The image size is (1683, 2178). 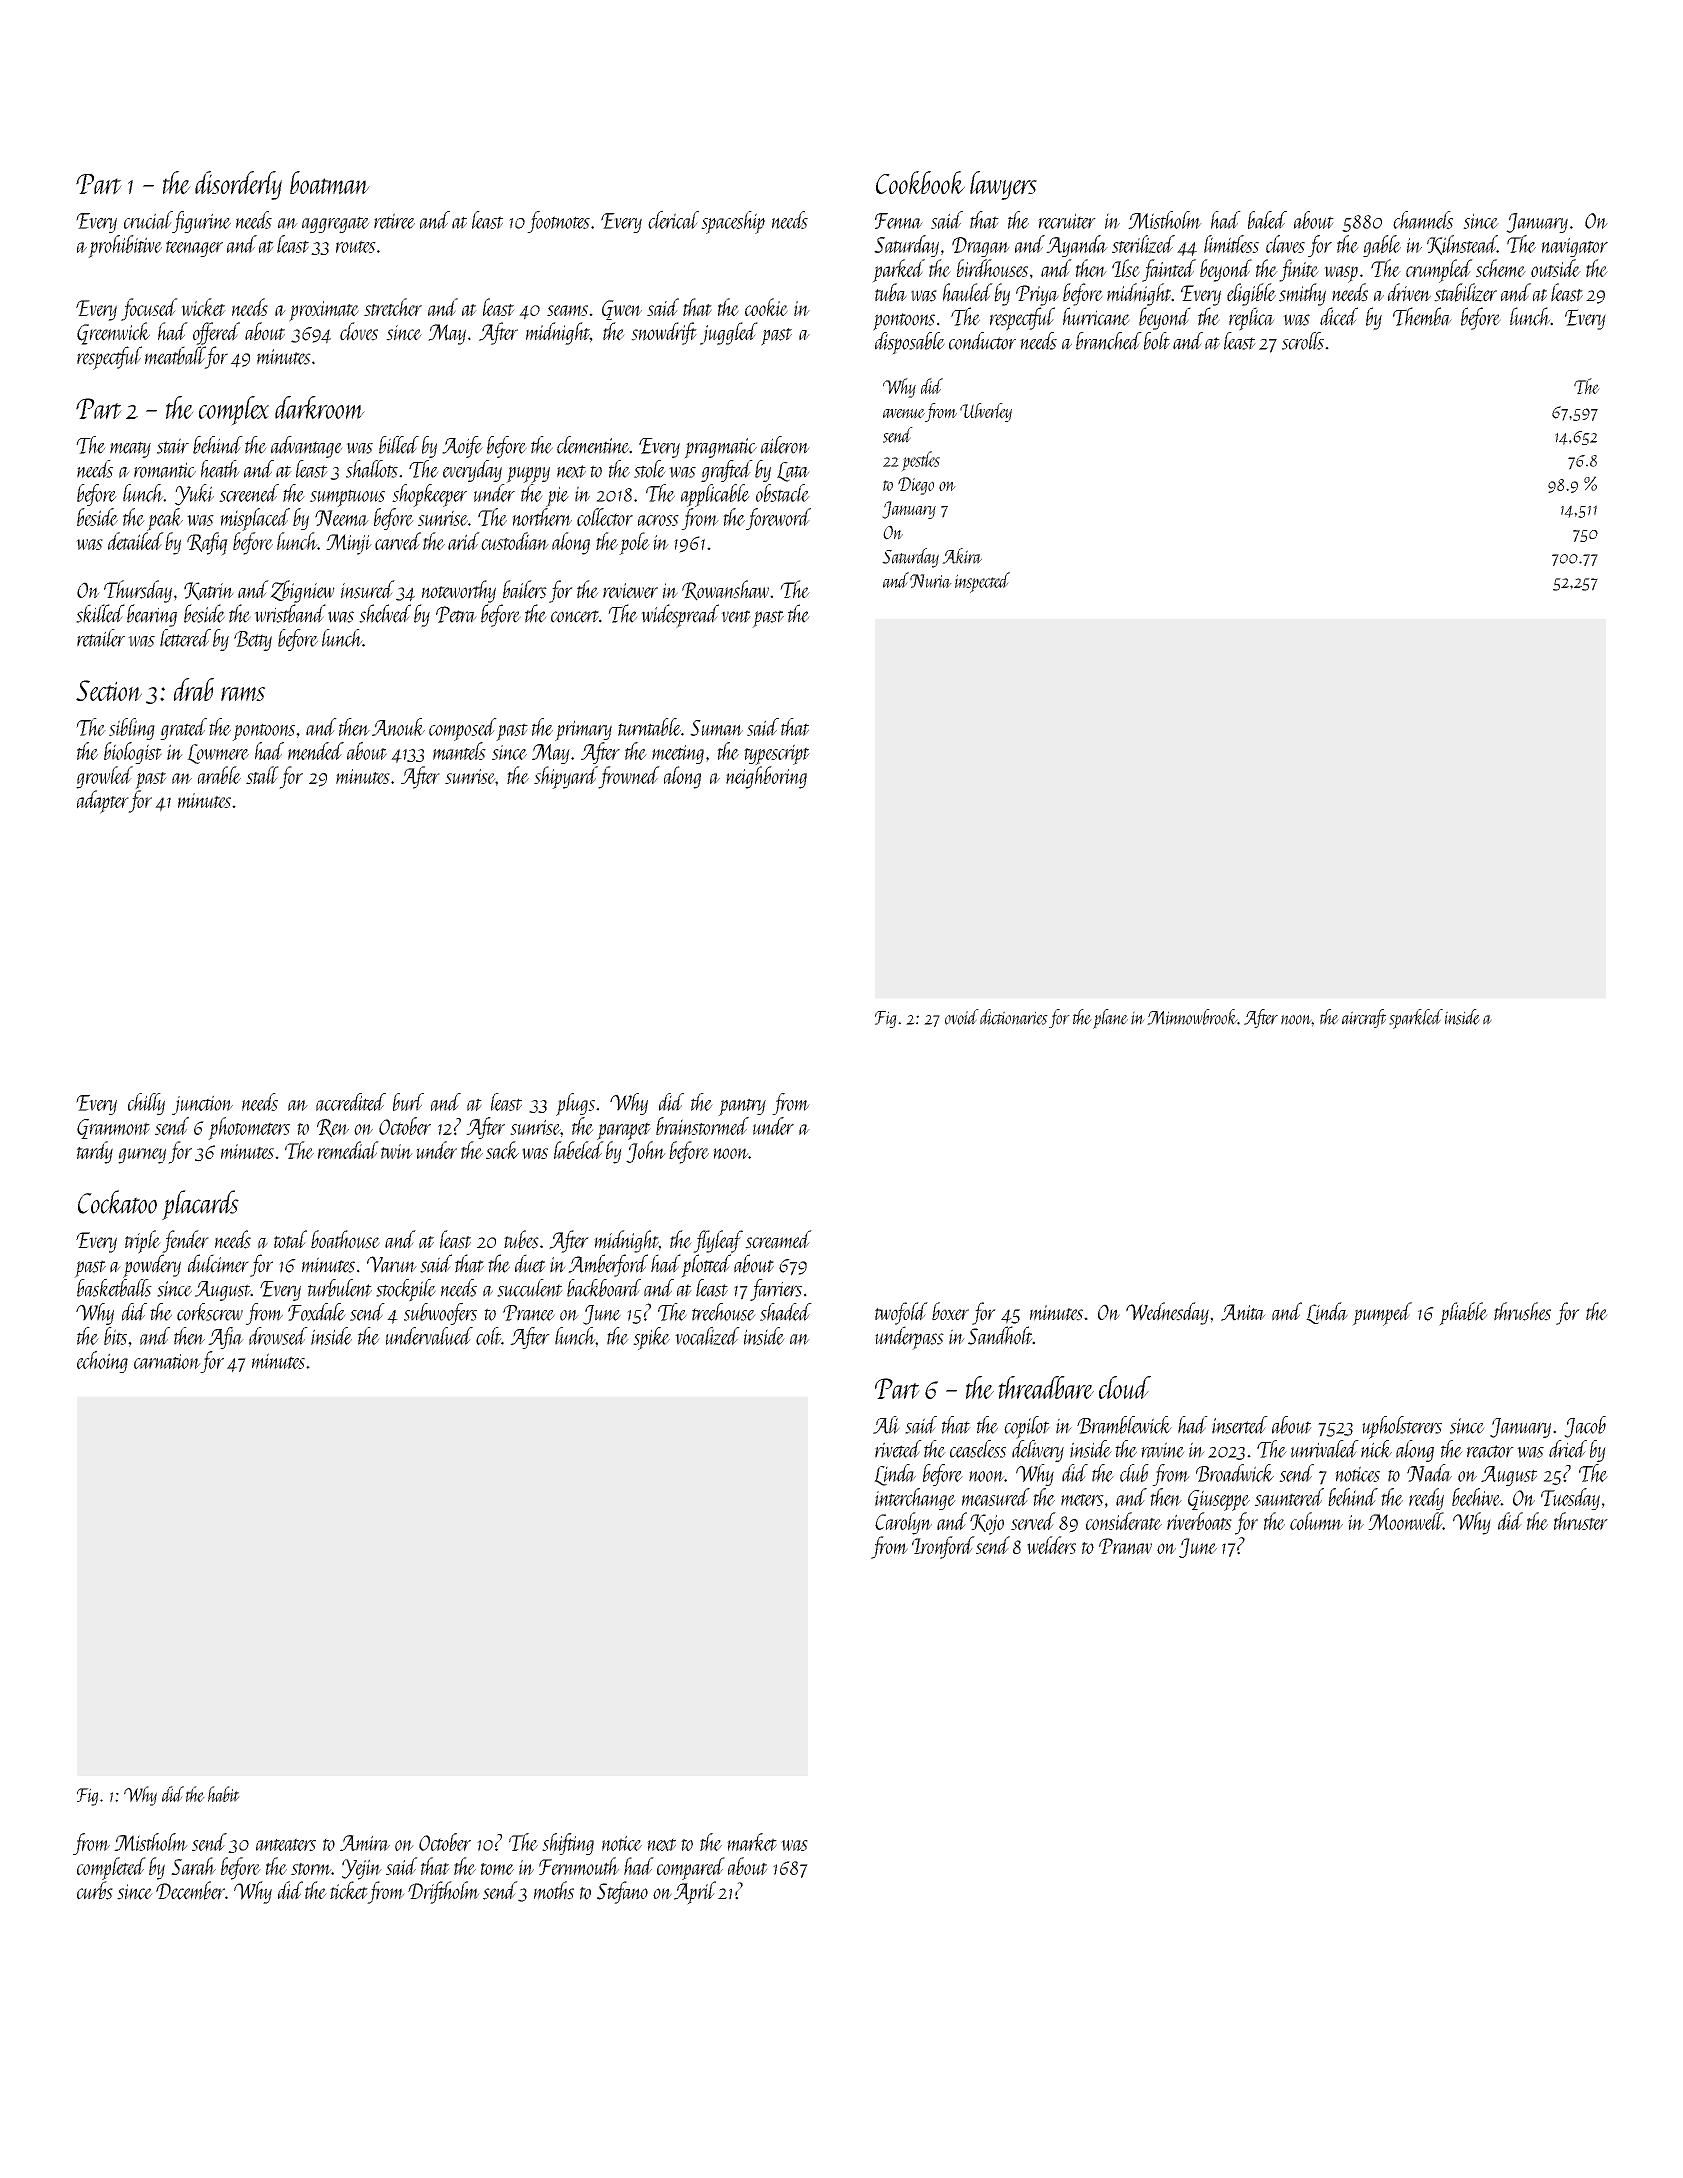 I want to click on Nuria, so click(x=931, y=581).
